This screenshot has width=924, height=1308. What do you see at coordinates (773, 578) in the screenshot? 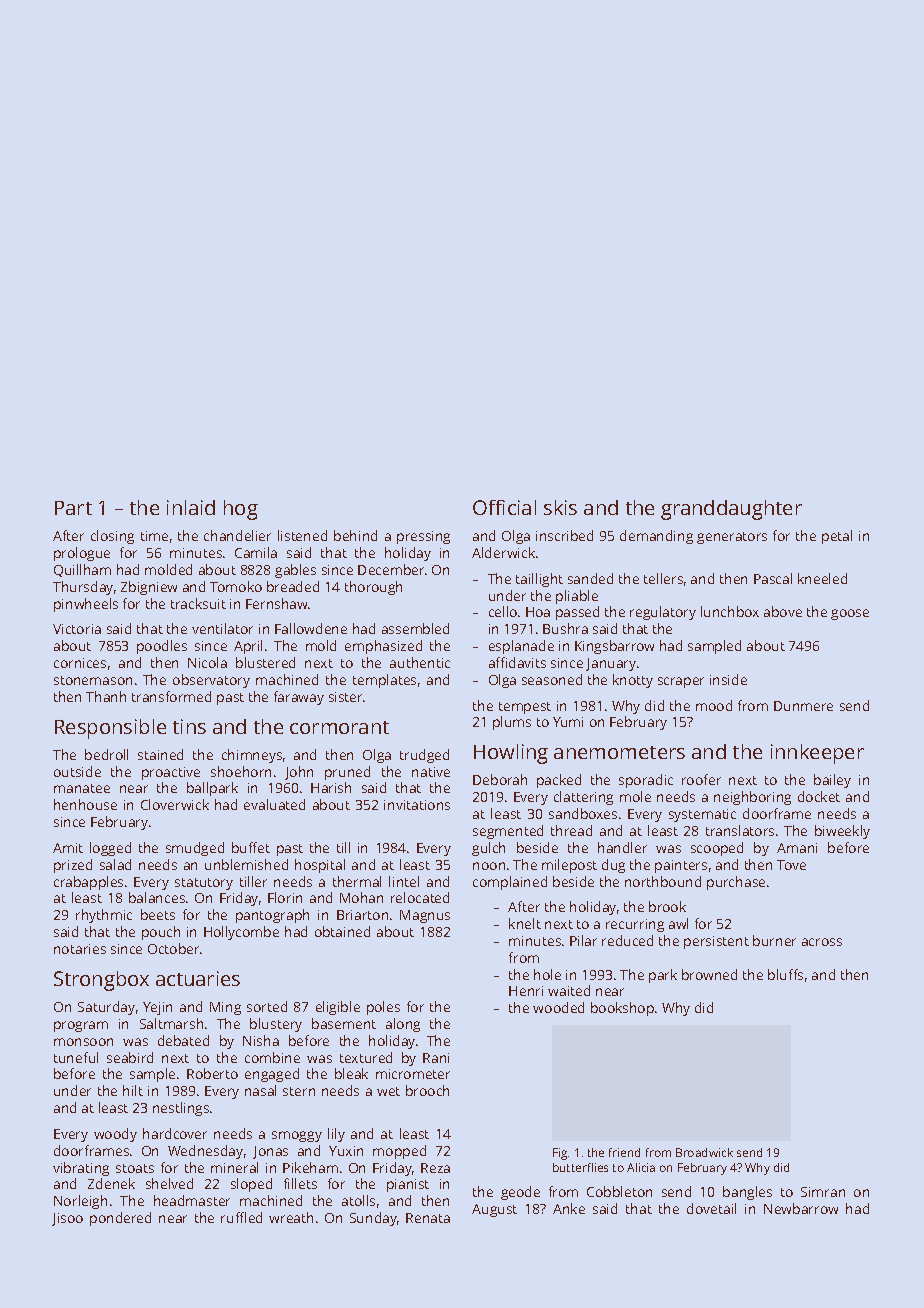
I see `Pascal` at bounding box center [773, 578].
